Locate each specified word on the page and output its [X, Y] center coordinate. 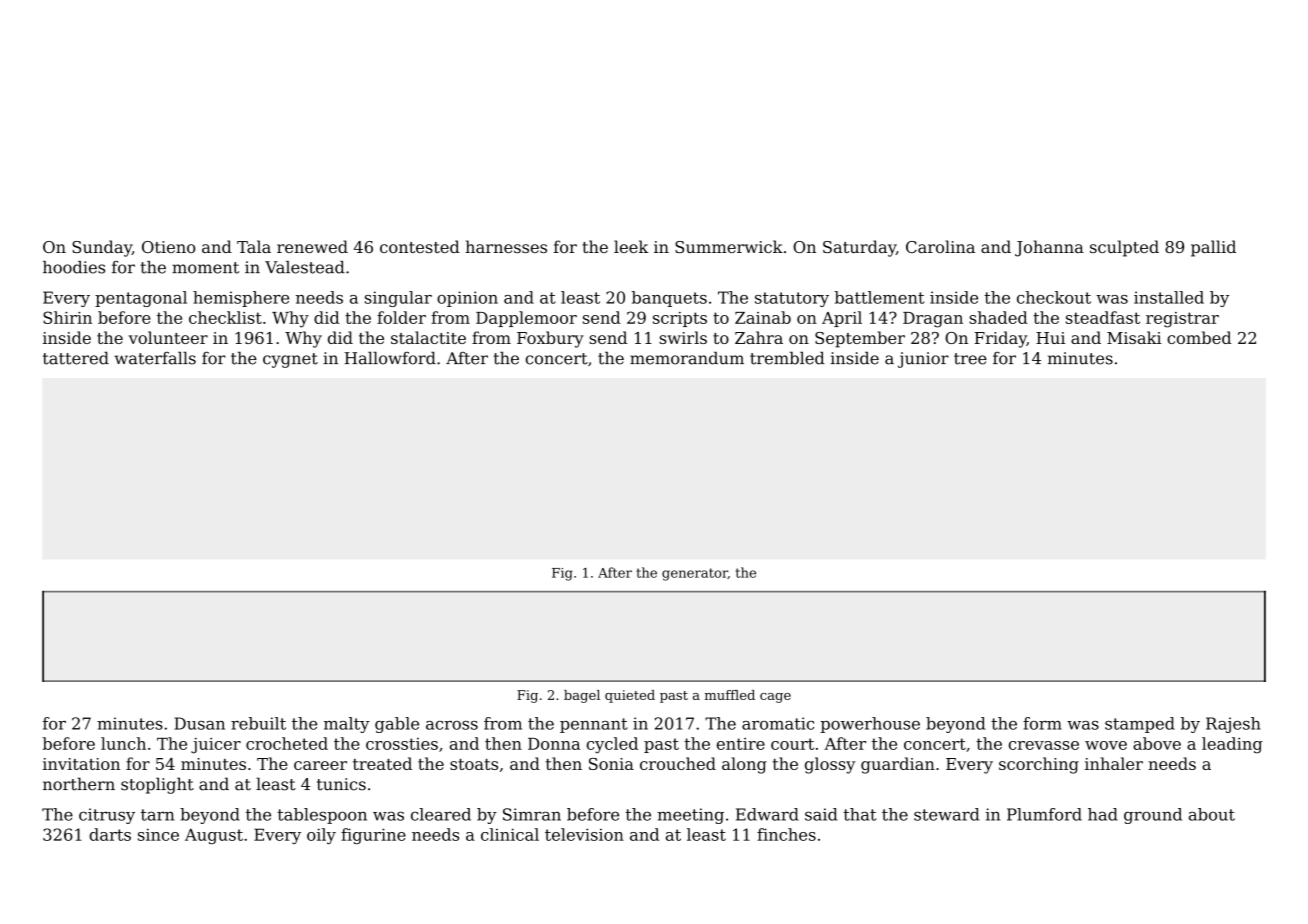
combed [1199, 337]
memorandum [687, 358]
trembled [787, 358]
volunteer [168, 337]
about [1212, 814]
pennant [593, 725]
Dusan [199, 723]
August [214, 836]
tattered [76, 358]
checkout [1054, 297]
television [584, 834]
